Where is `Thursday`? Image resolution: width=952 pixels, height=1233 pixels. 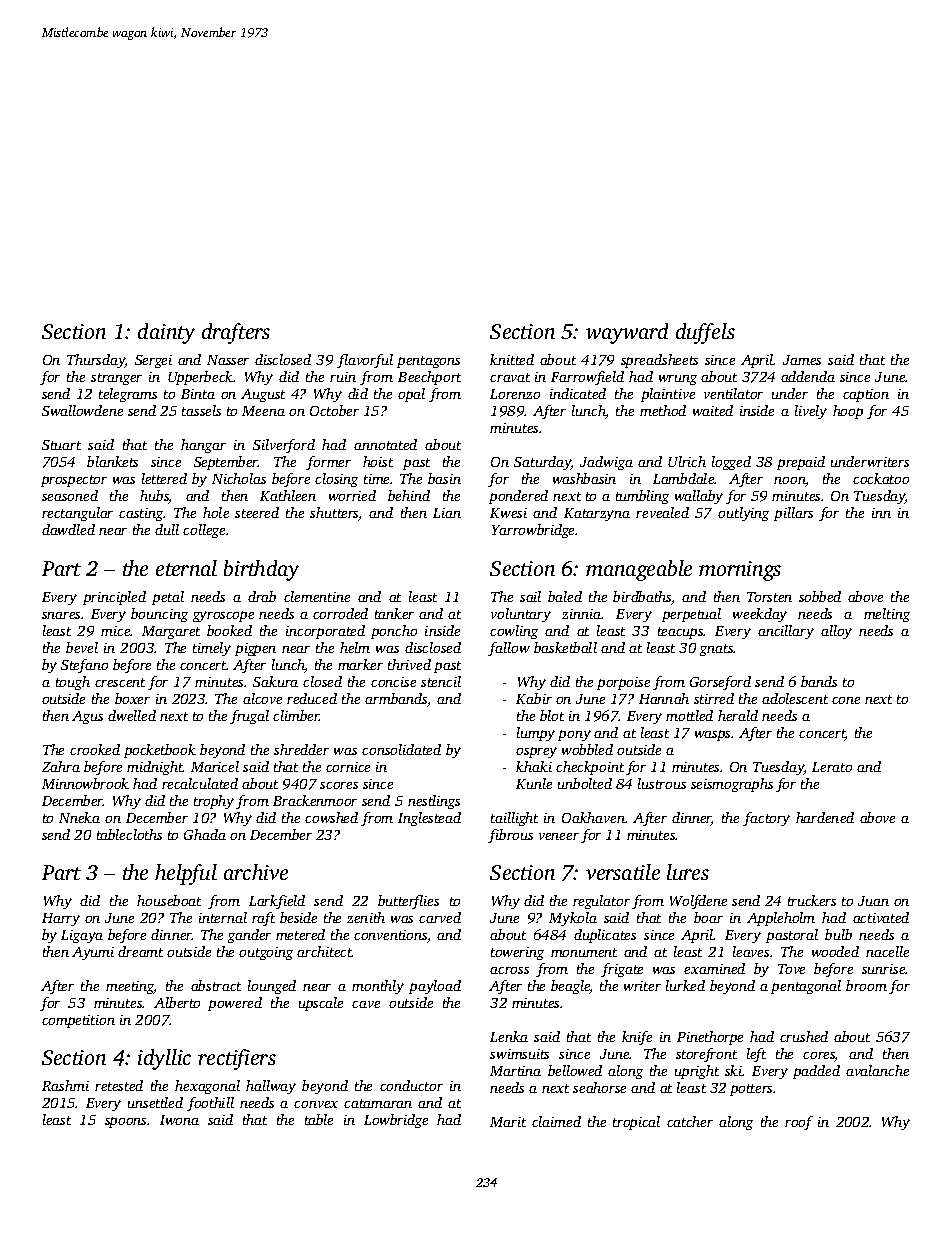
Thursday is located at coordinates (96, 361).
